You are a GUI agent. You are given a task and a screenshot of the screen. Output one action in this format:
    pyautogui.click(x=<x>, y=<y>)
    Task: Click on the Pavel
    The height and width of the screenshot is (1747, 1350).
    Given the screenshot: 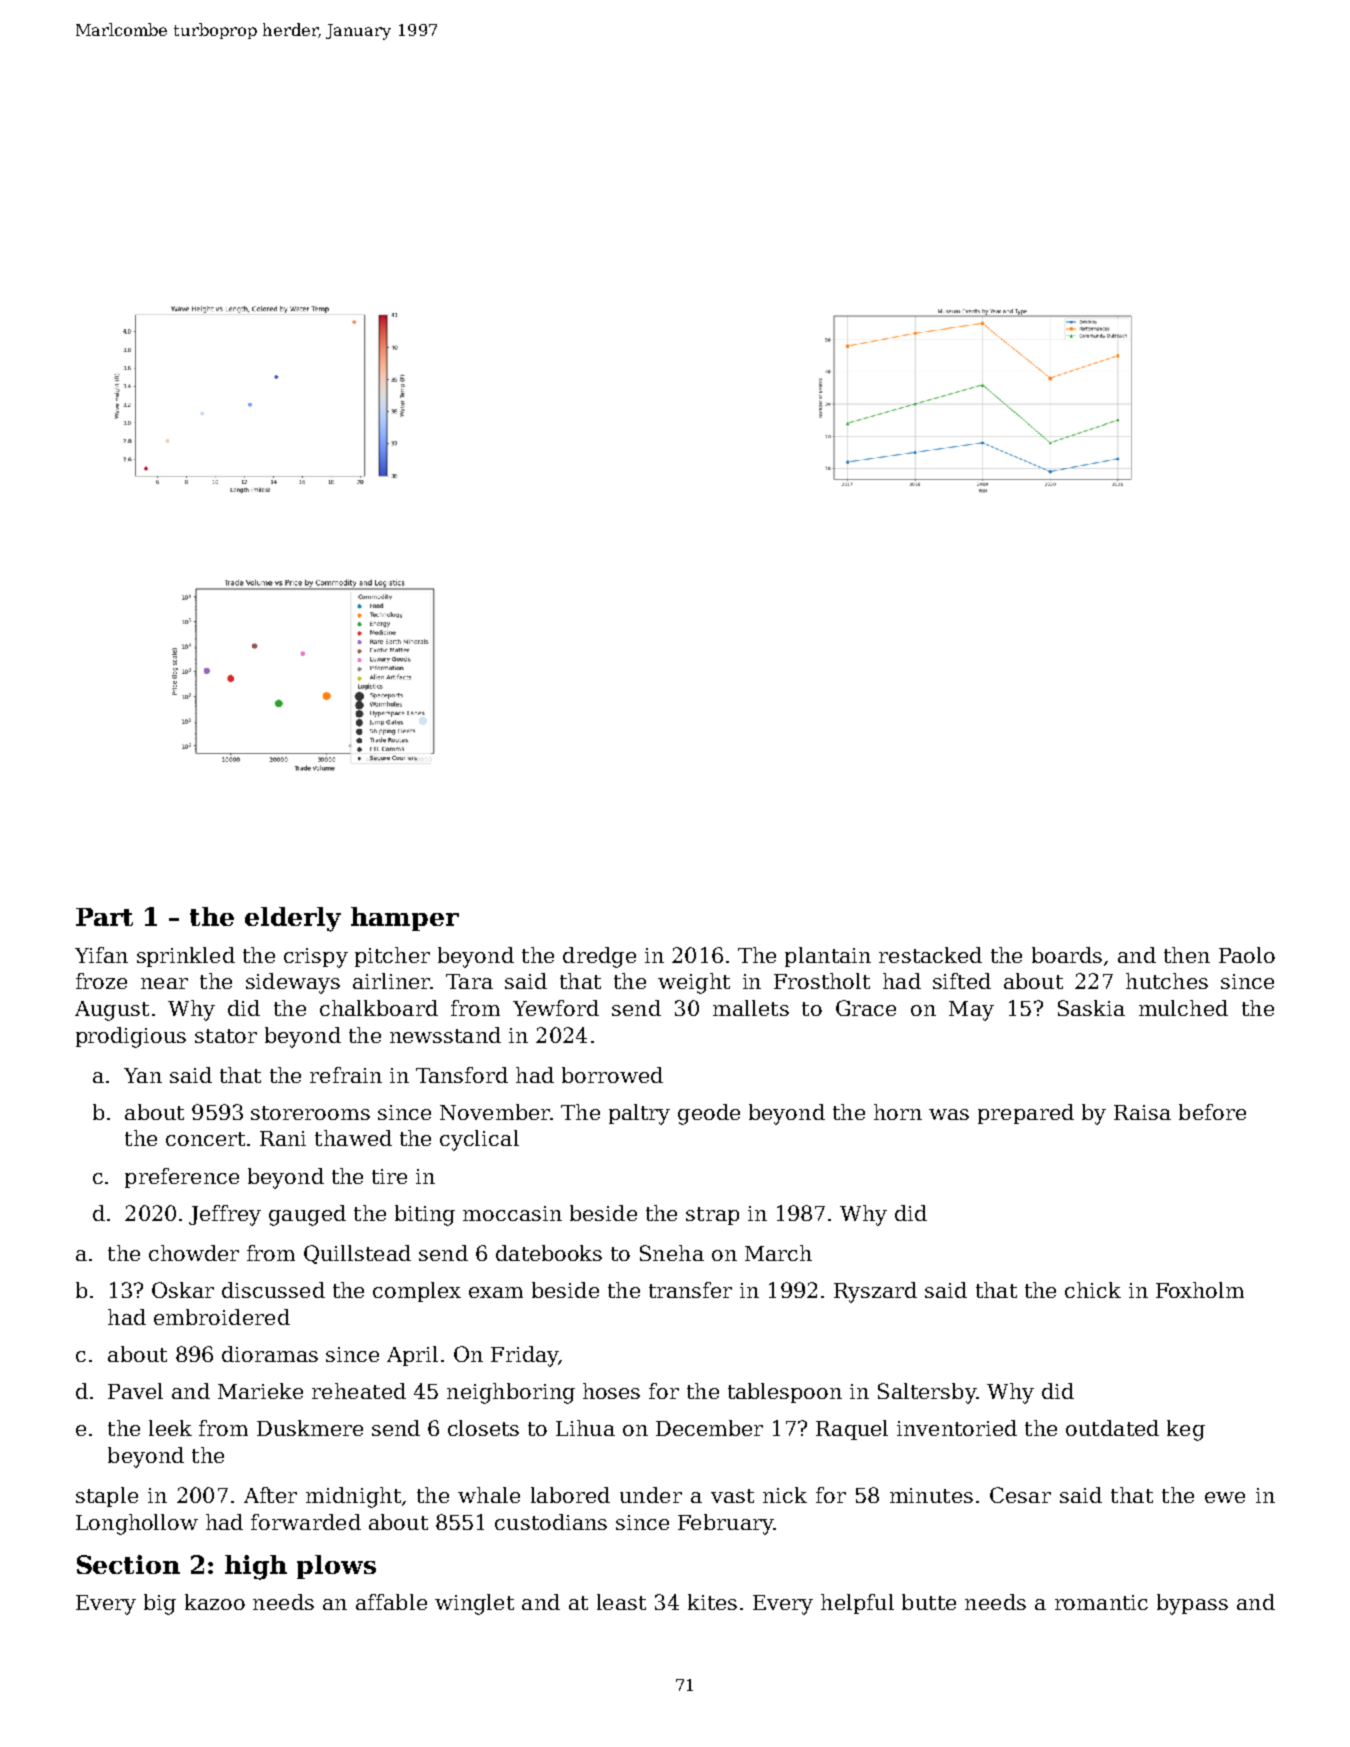 What is the action you would take?
    pyautogui.click(x=135, y=1391)
